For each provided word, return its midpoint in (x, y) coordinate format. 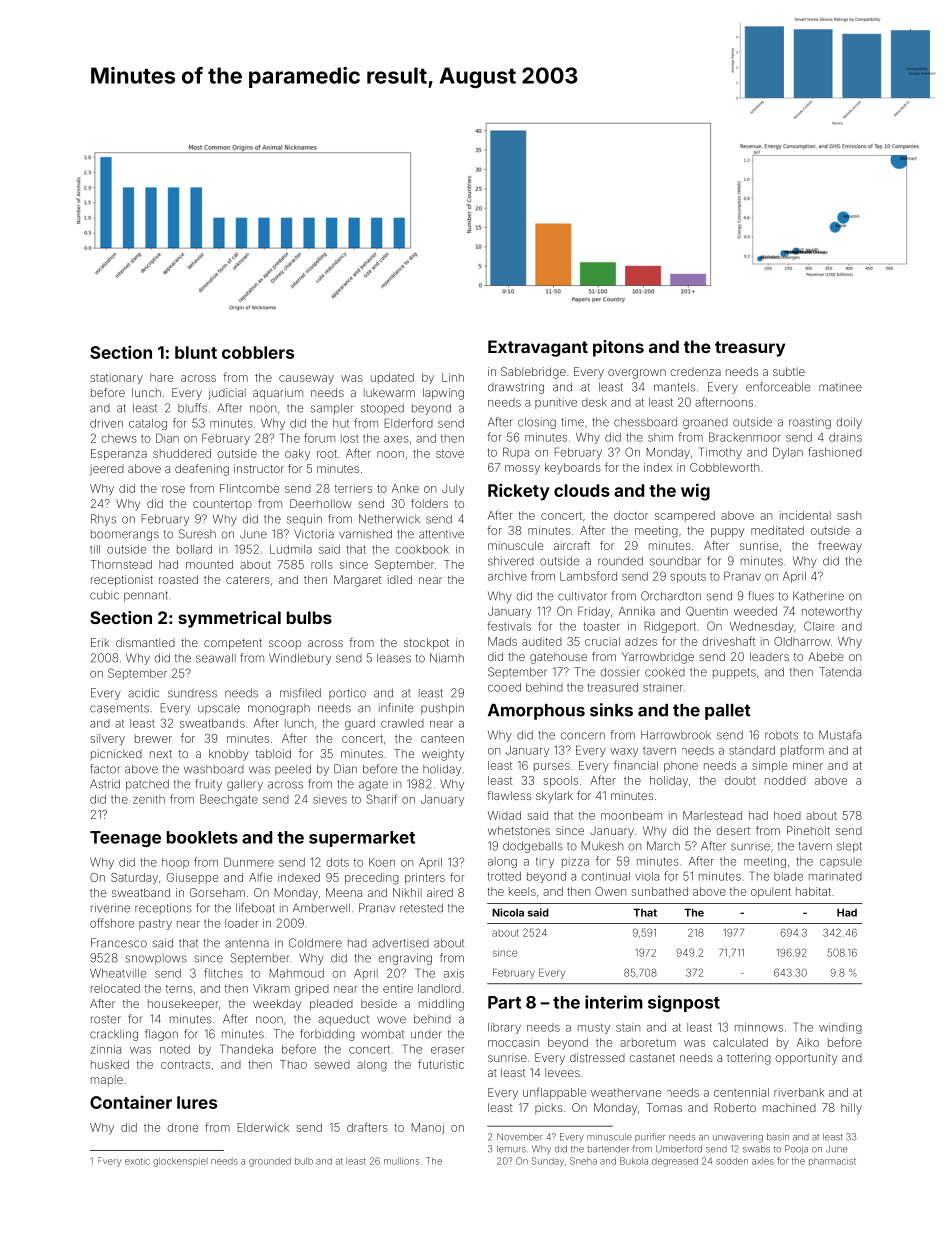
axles (763, 1161)
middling (441, 1005)
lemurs (511, 1149)
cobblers (258, 352)
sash (849, 515)
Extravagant (538, 348)
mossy (522, 469)
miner (808, 765)
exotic (137, 1161)
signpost (684, 1003)
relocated (115, 988)
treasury (750, 349)
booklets (202, 837)
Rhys (103, 520)
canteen (442, 739)
